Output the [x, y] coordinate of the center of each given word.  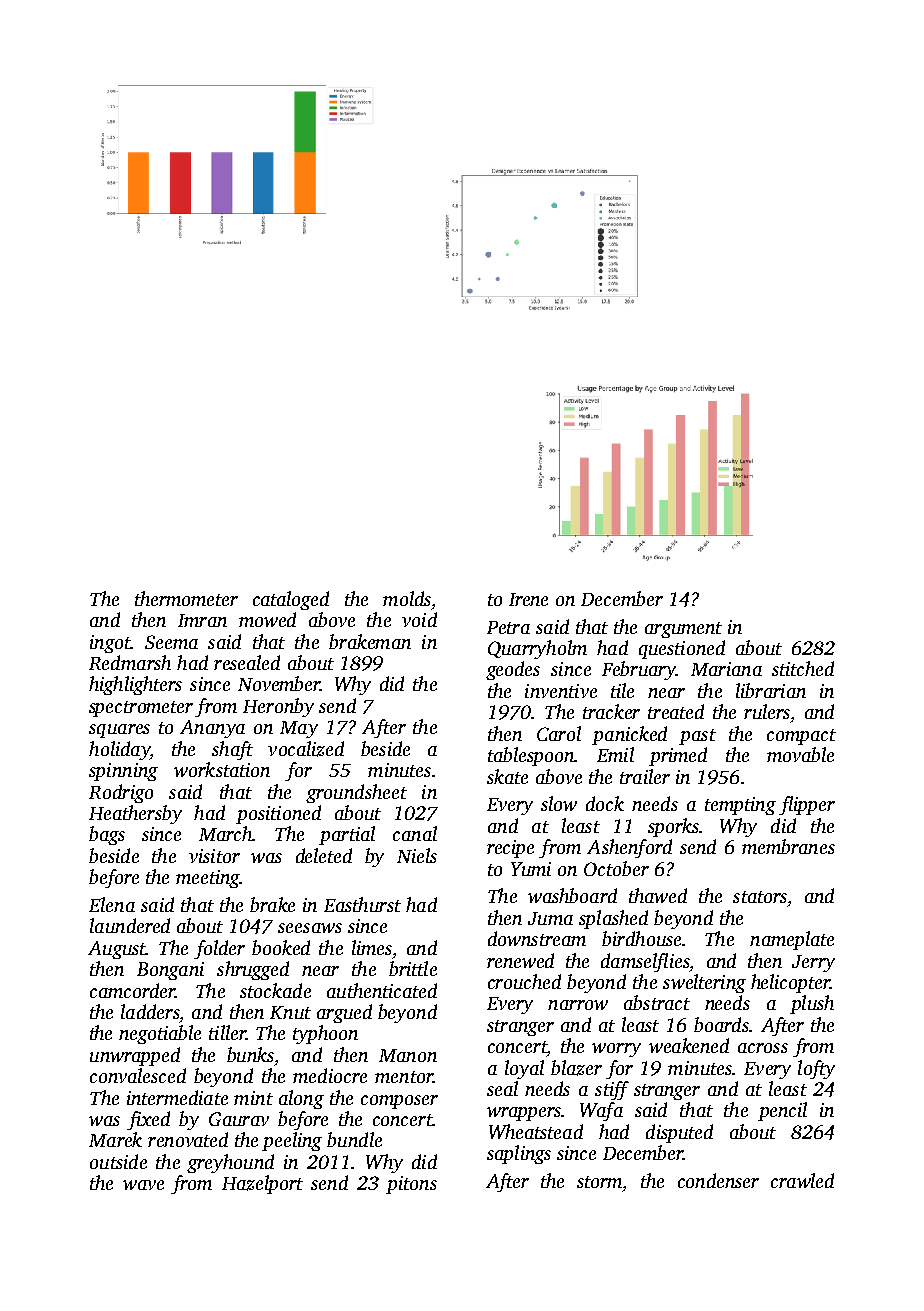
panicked [629, 735]
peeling [292, 1141]
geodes [513, 670]
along [301, 1099]
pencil [782, 1111]
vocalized [306, 749]
